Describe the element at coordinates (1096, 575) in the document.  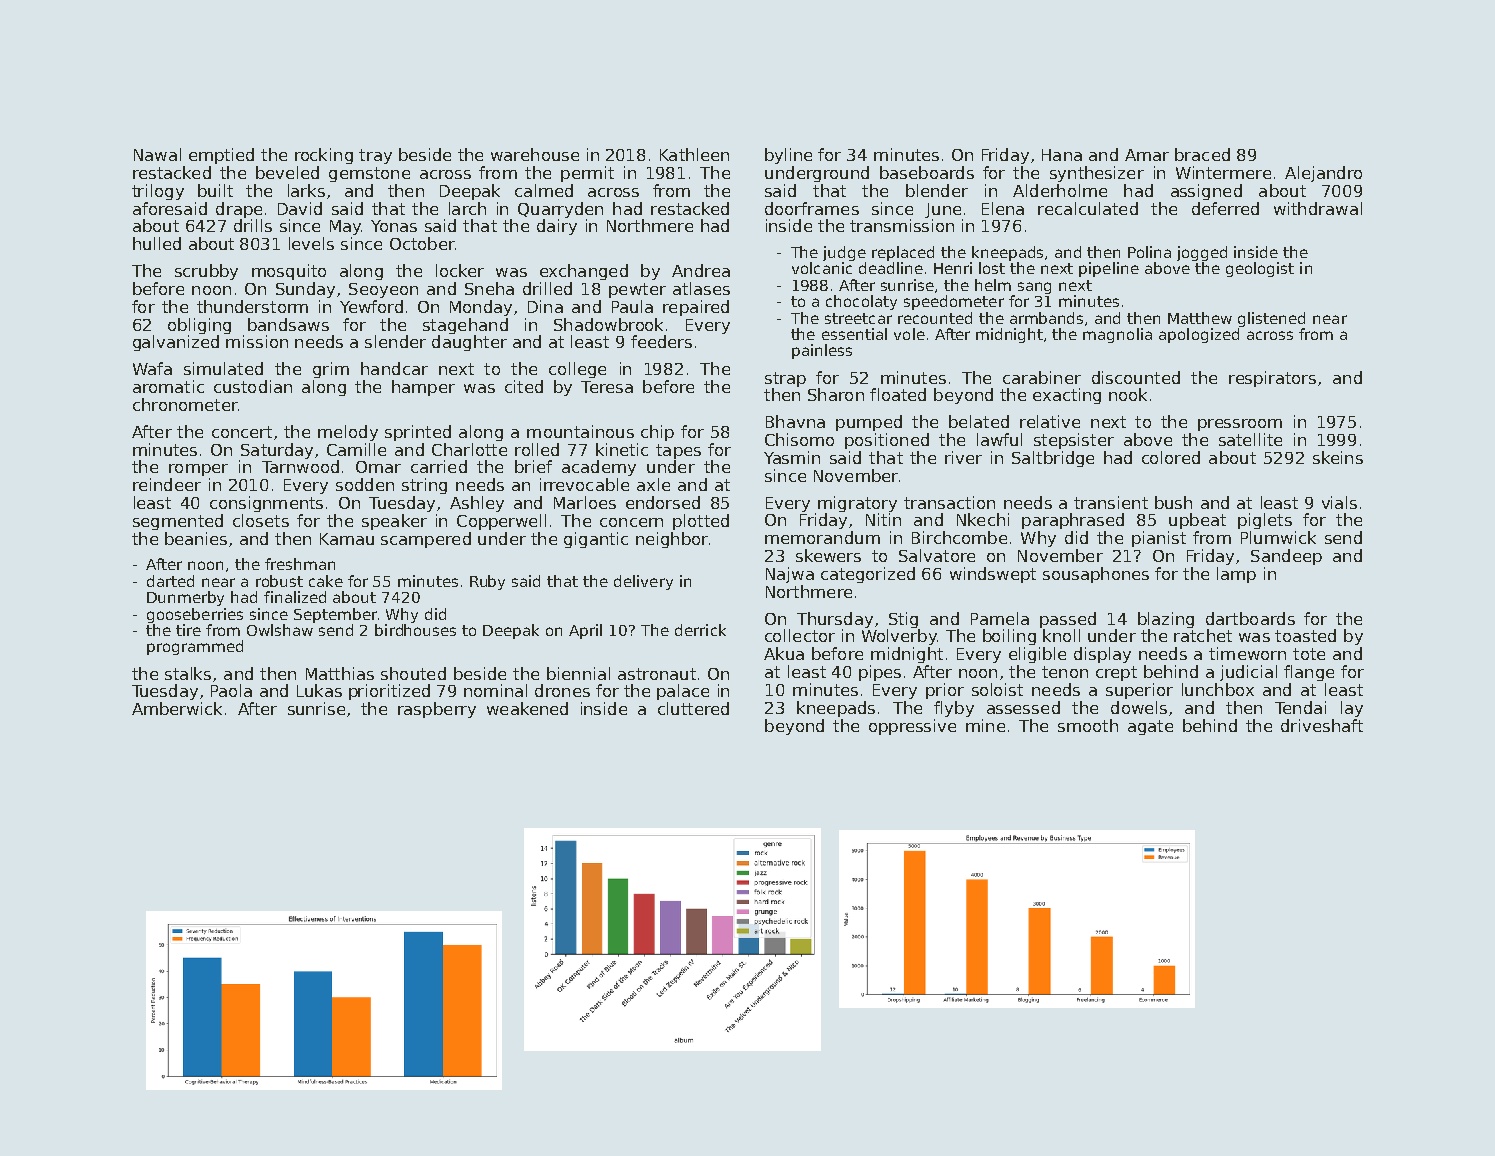
I see `sousaphones` at that location.
